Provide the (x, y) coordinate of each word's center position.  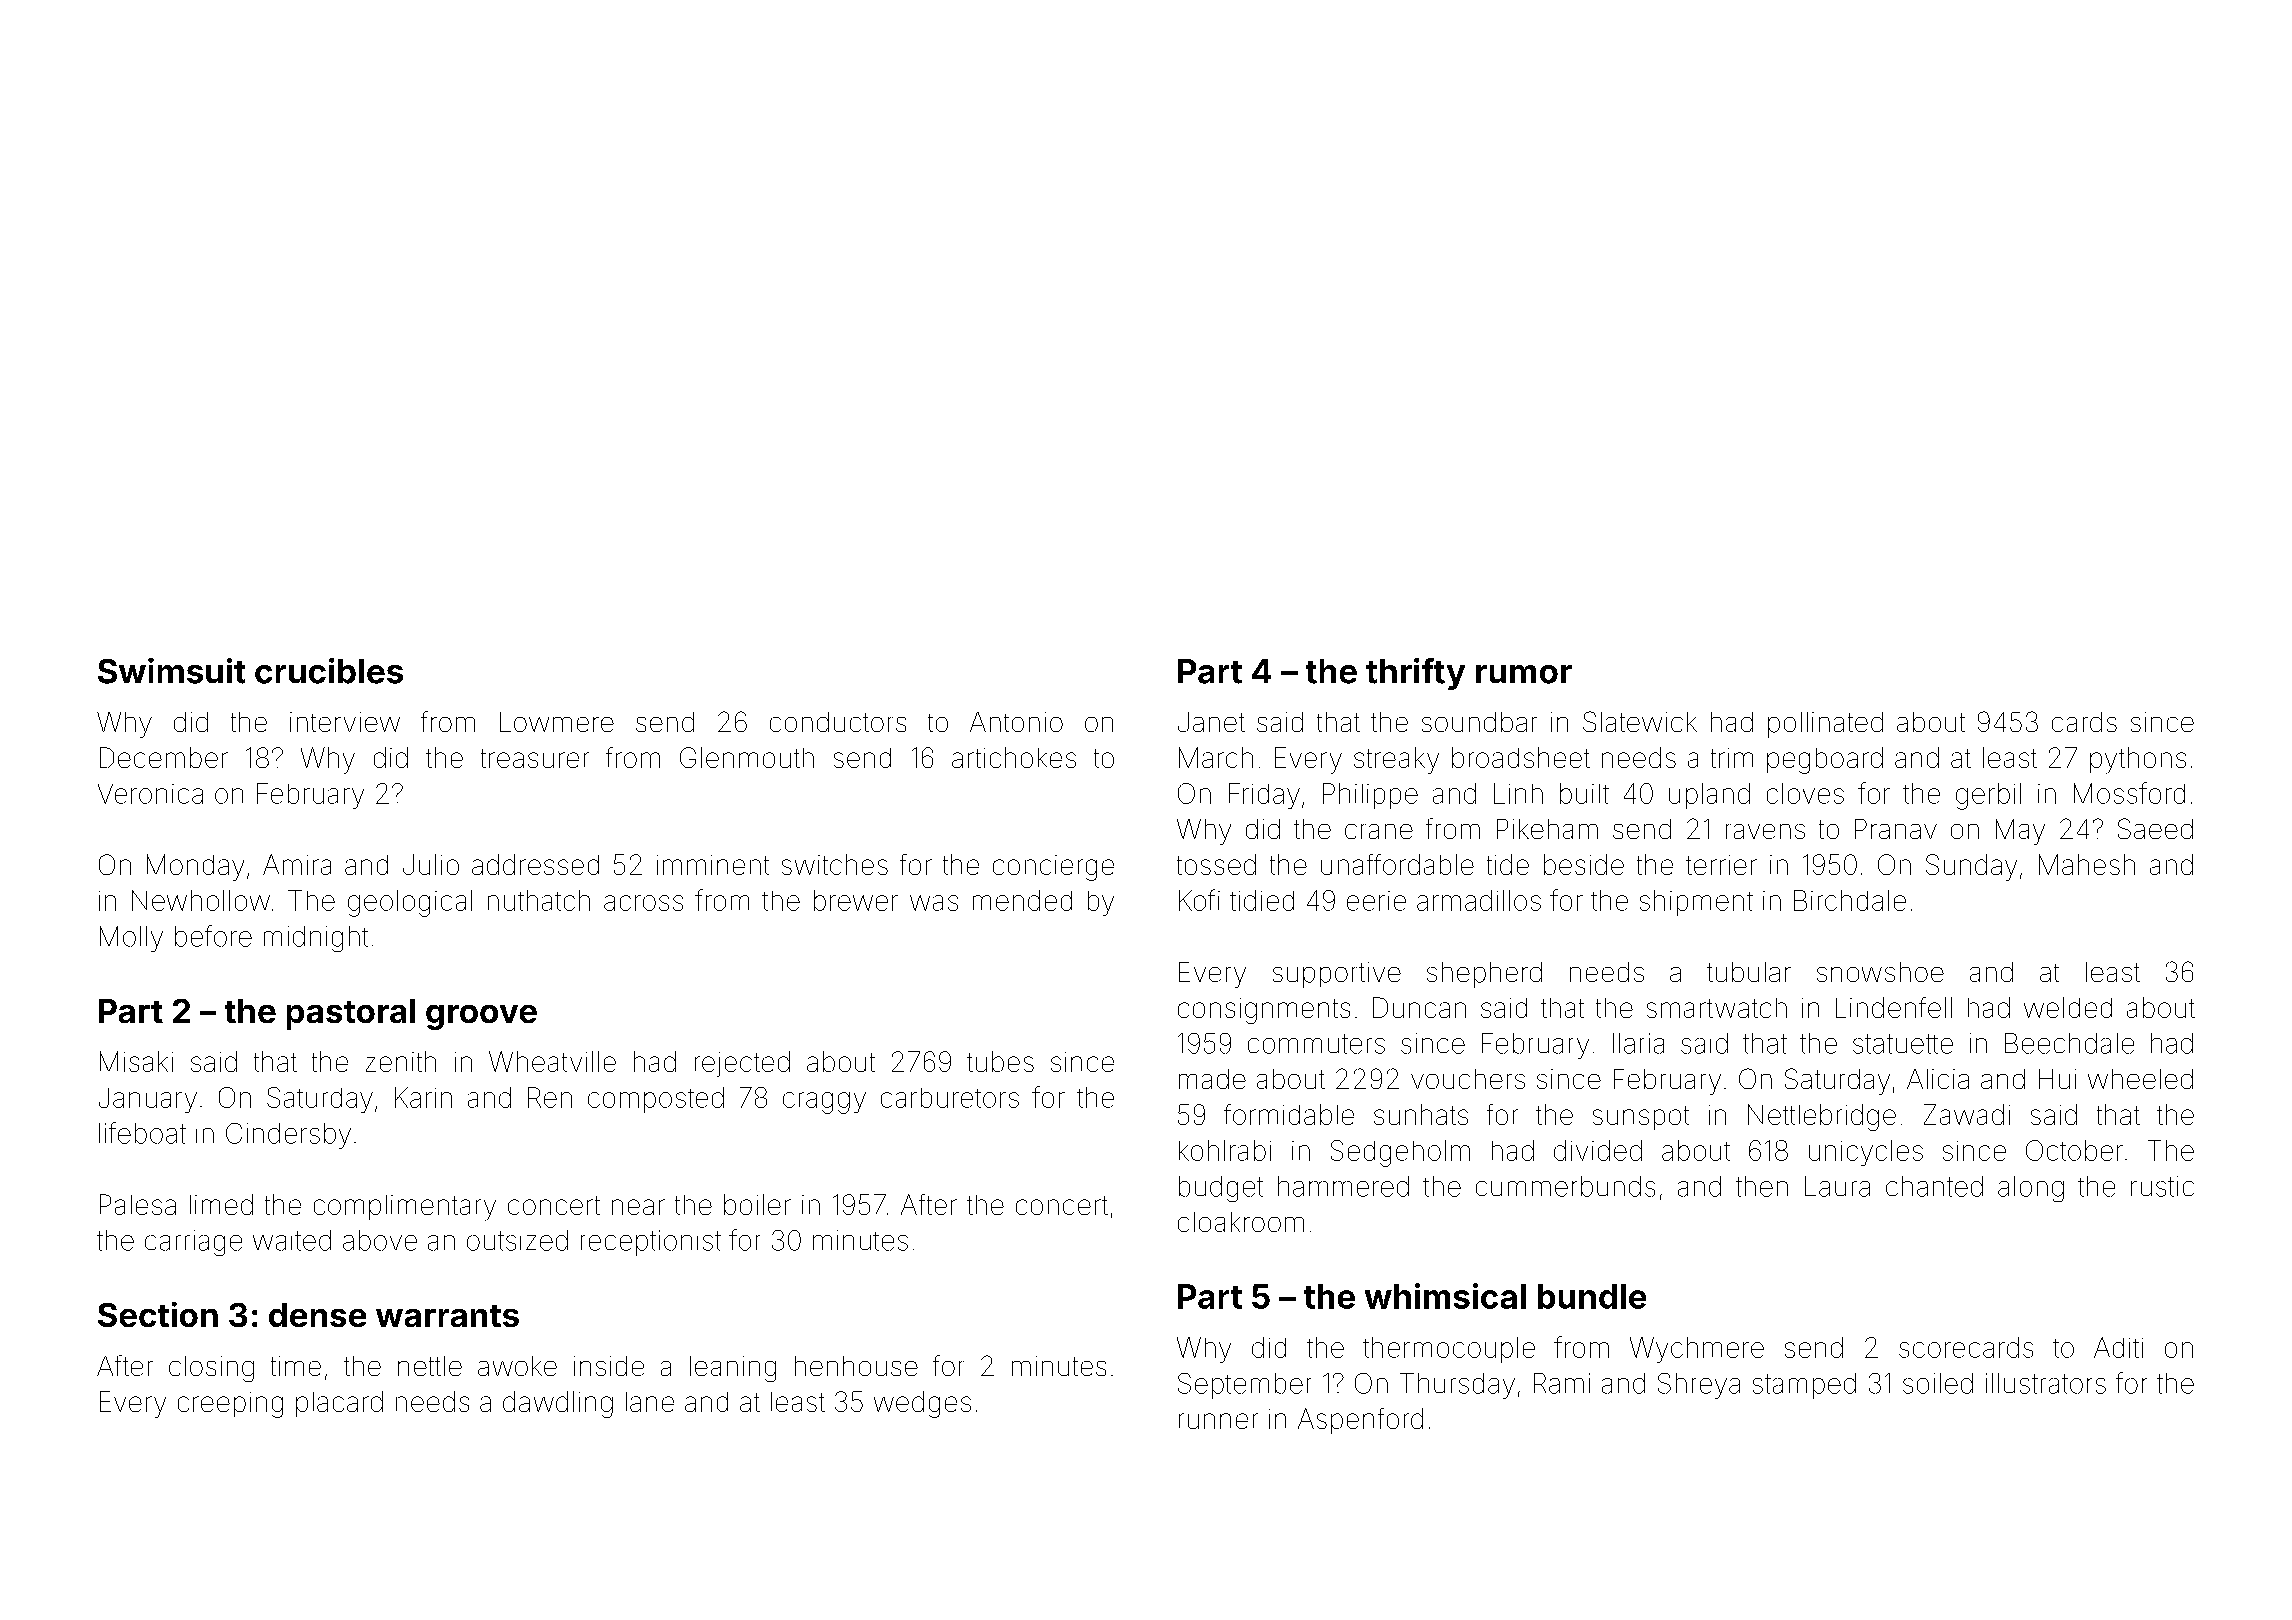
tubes (1000, 1061)
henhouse (856, 1366)
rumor (1524, 674)
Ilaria (1638, 1043)
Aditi (2118, 1347)
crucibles (329, 671)
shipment (1696, 903)
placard (339, 1404)
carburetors (950, 1098)
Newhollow (201, 900)
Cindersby (288, 1136)
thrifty (1415, 674)
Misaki (136, 1061)
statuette (1903, 1044)
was (934, 903)
